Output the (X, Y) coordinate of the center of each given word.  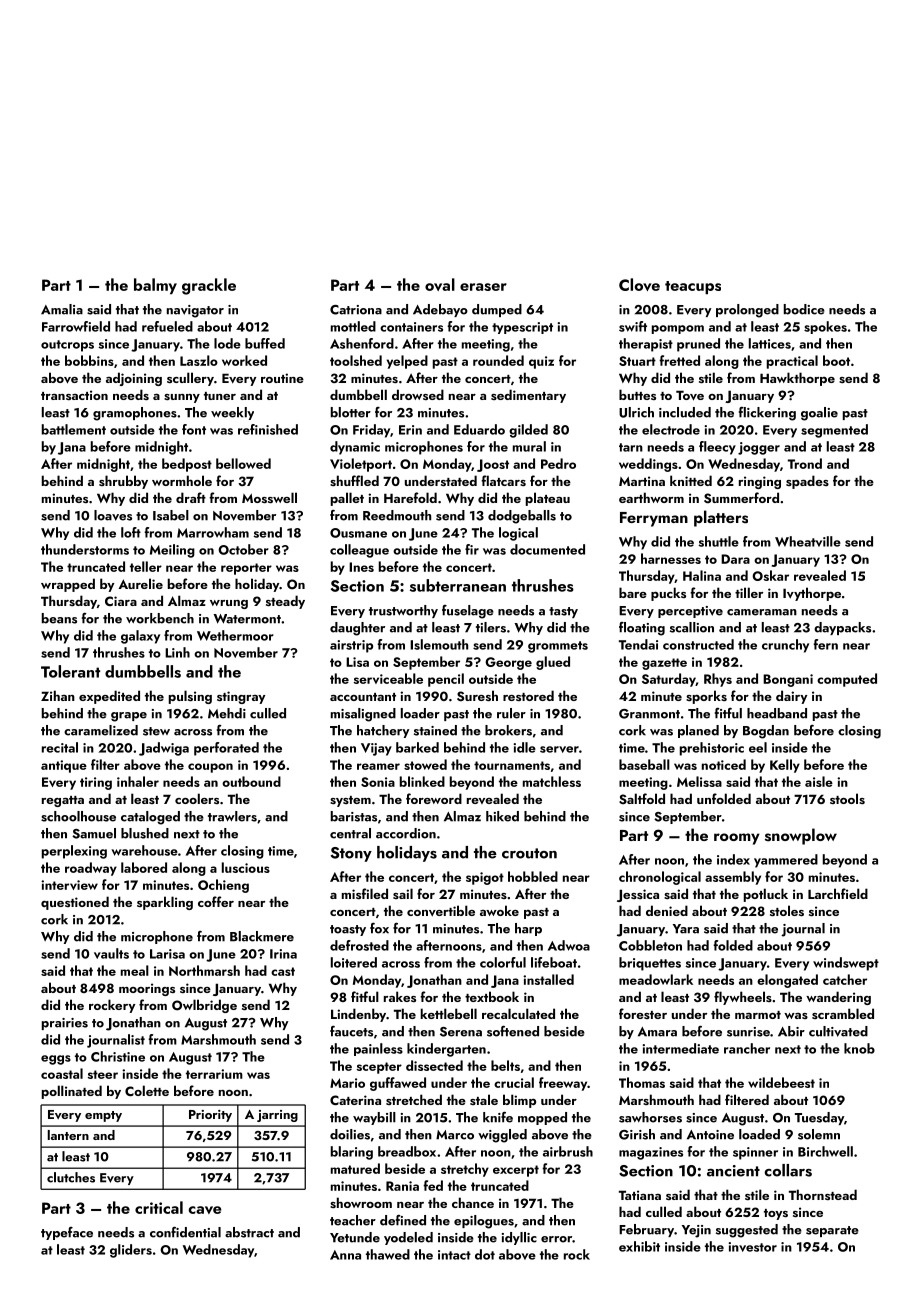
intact (454, 1255)
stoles (787, 910)
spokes (825, 327)
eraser (483, 287)
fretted (679, 360)
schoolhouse (78, 816)
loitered (354, 962)
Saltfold (642, 799)
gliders (131, 1251)
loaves (113, 515)
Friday (371, 431)
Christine (118, 1056)
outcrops (67, 346)
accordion (406, 833)
